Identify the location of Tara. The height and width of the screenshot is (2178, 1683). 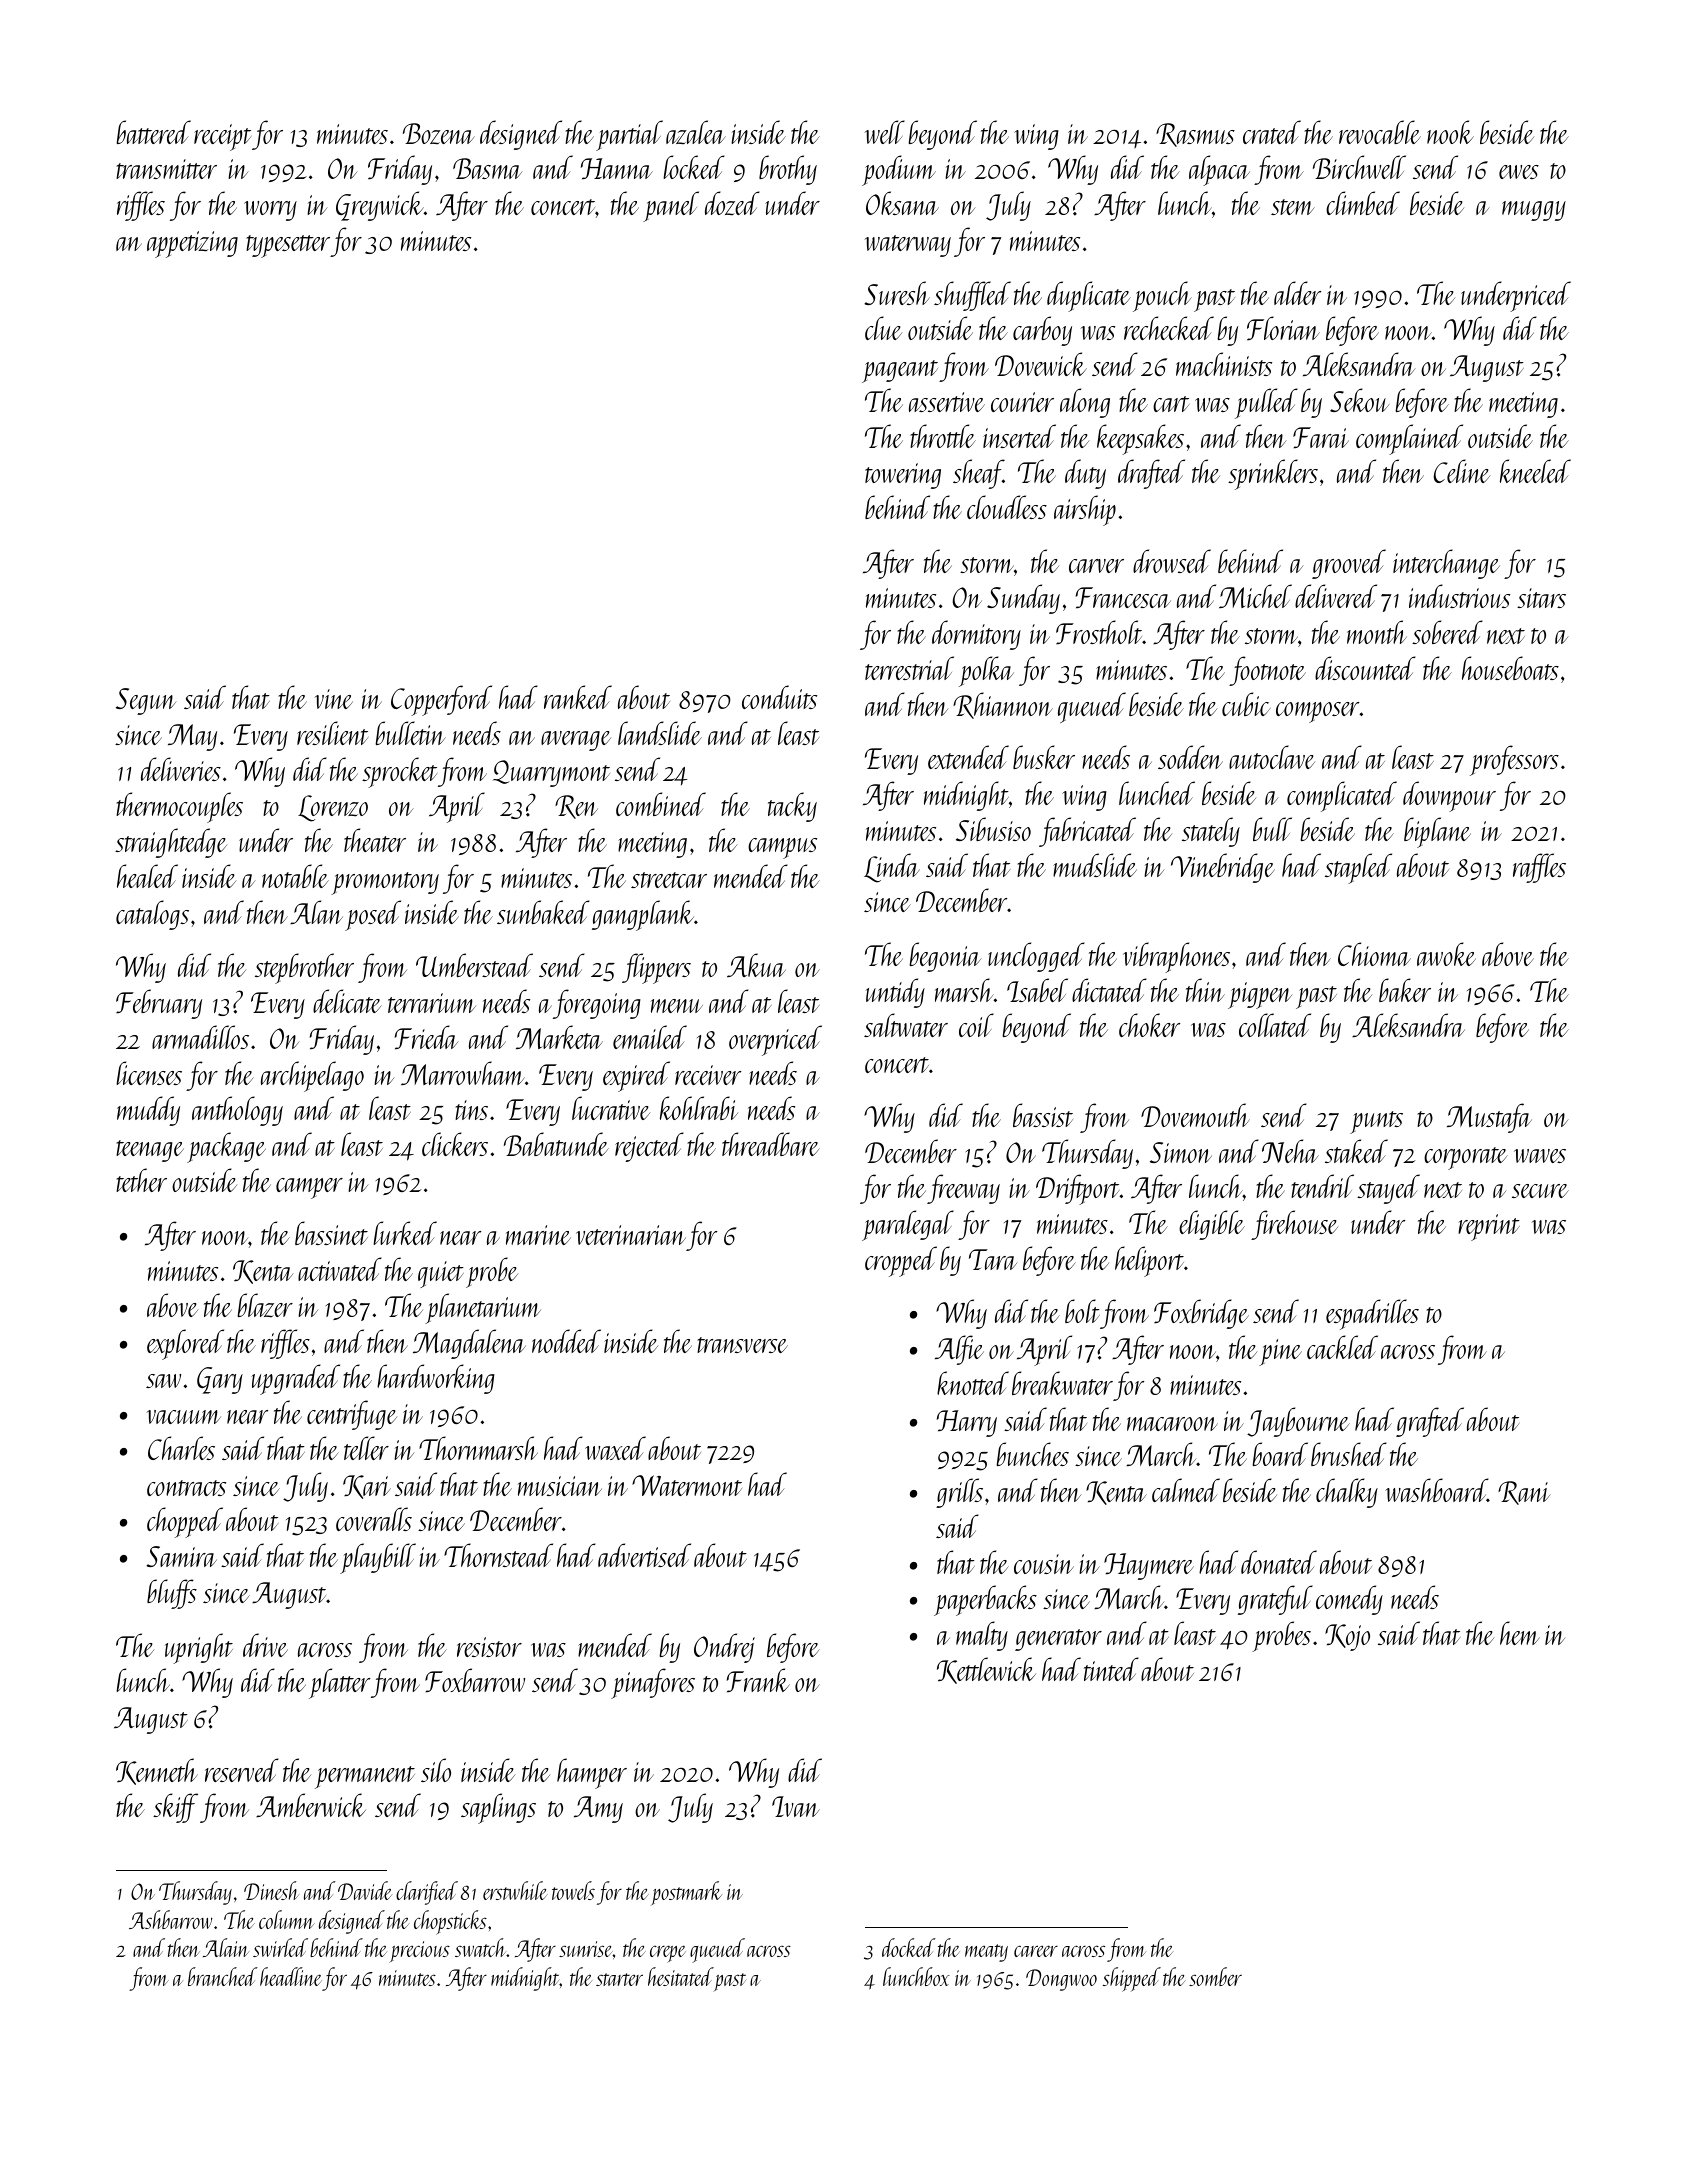
(993, 1259).
